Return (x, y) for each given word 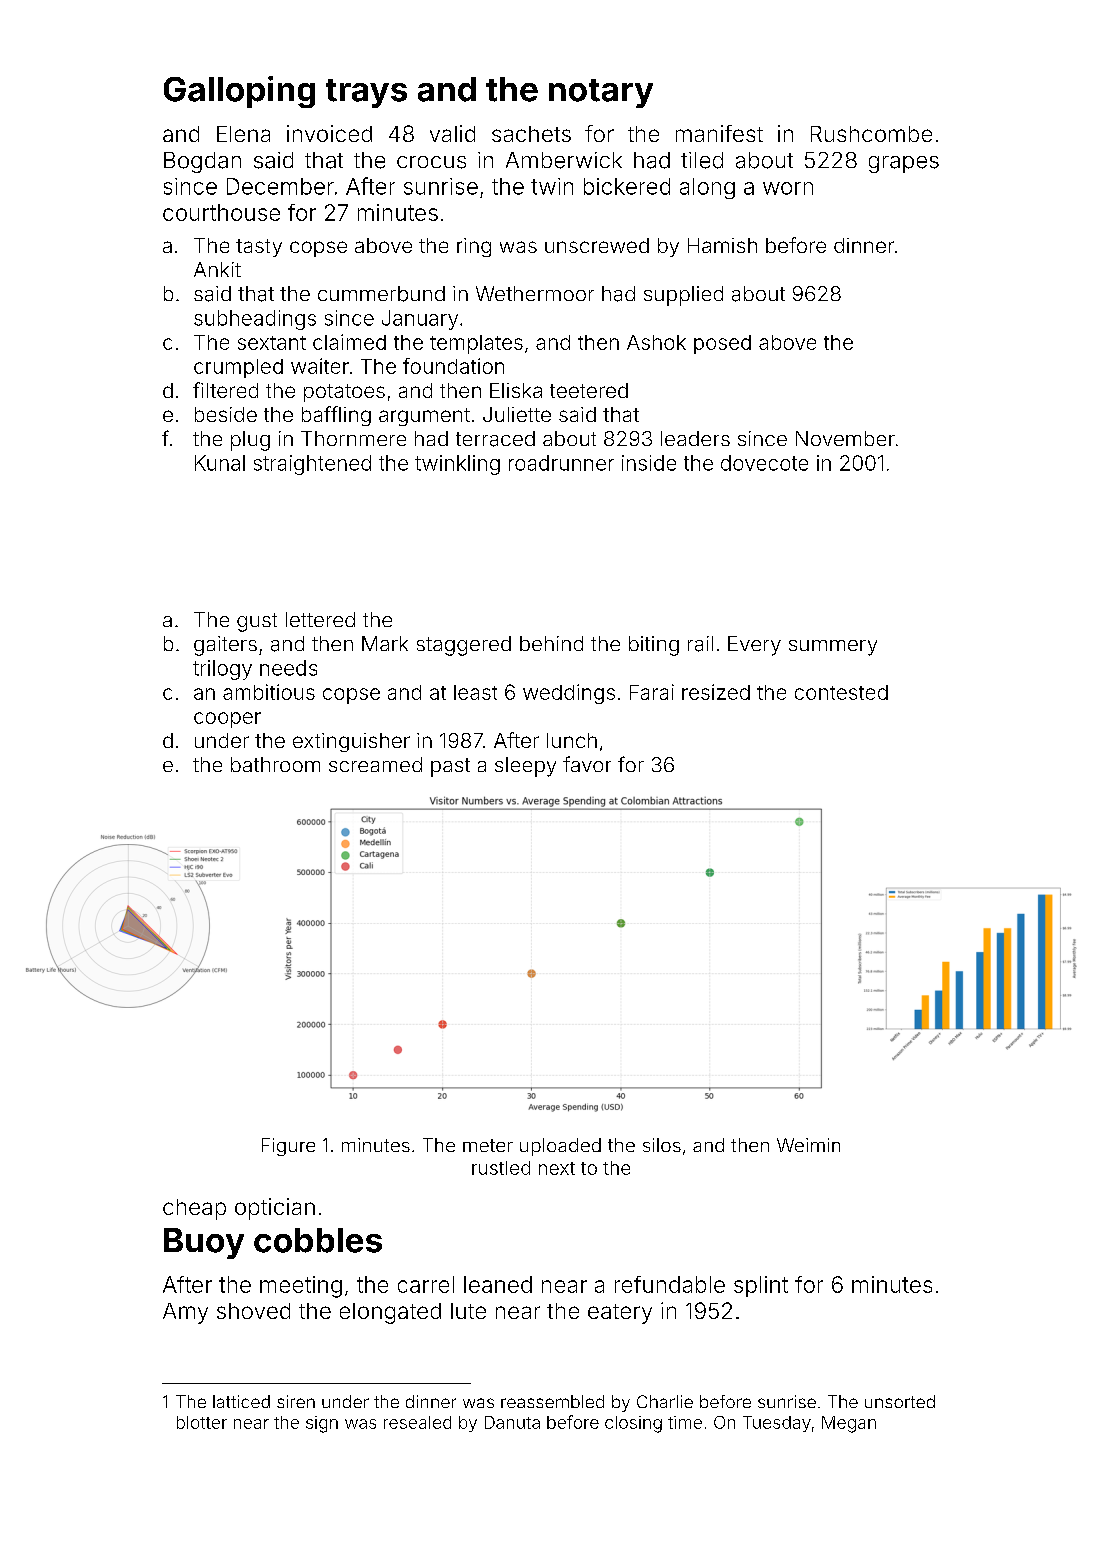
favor (587, 764)
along (707, 188)
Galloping (239, 92)
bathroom (275, 764)
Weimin (808, 1145)
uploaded (560, 1147)
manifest (719, 133)
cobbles (318, 1240)
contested (841, 692)
